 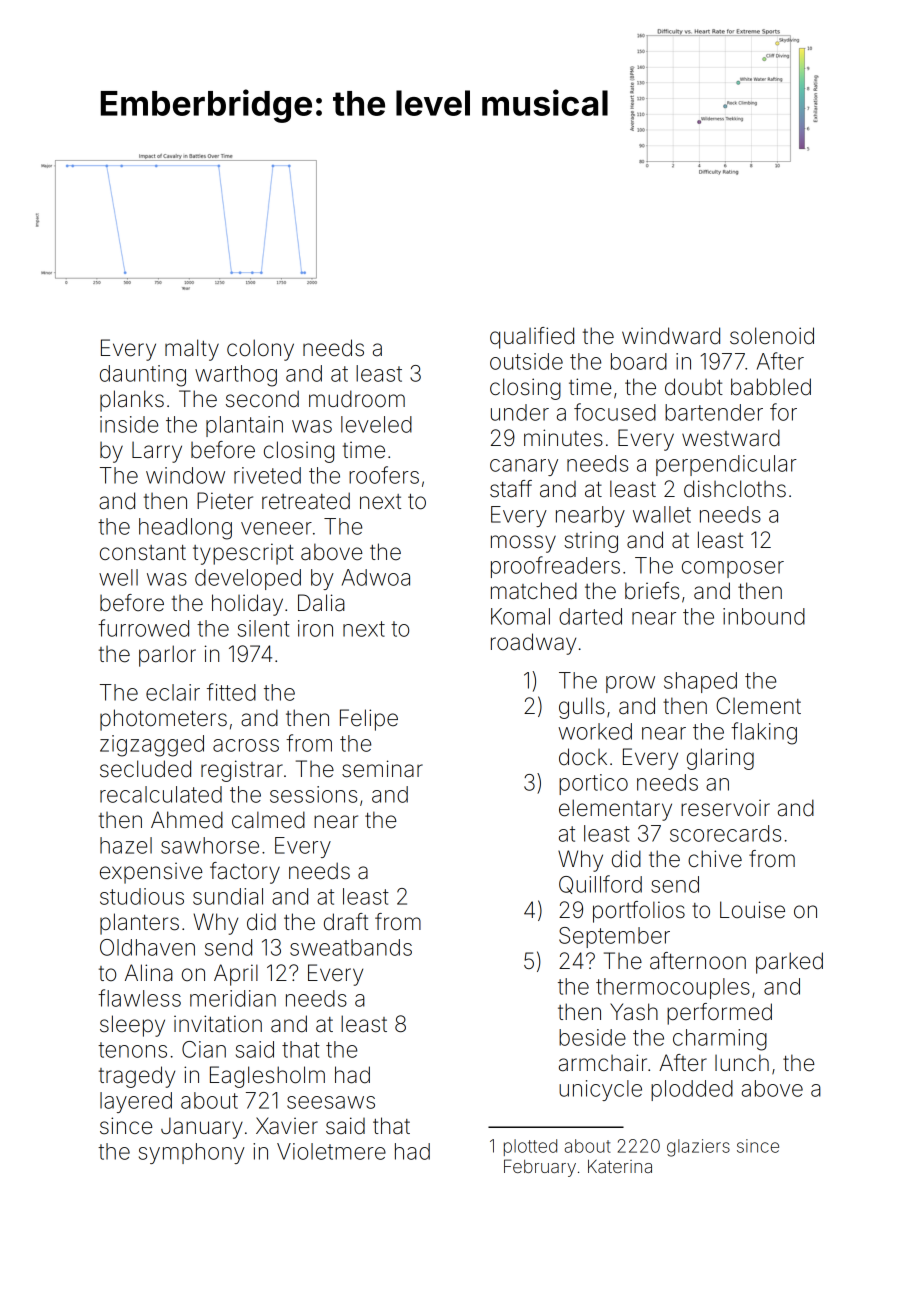 What do you see at coordinates (382, 769) in the screenshot?
I see `seminar` at bounding box center [382, 769].
